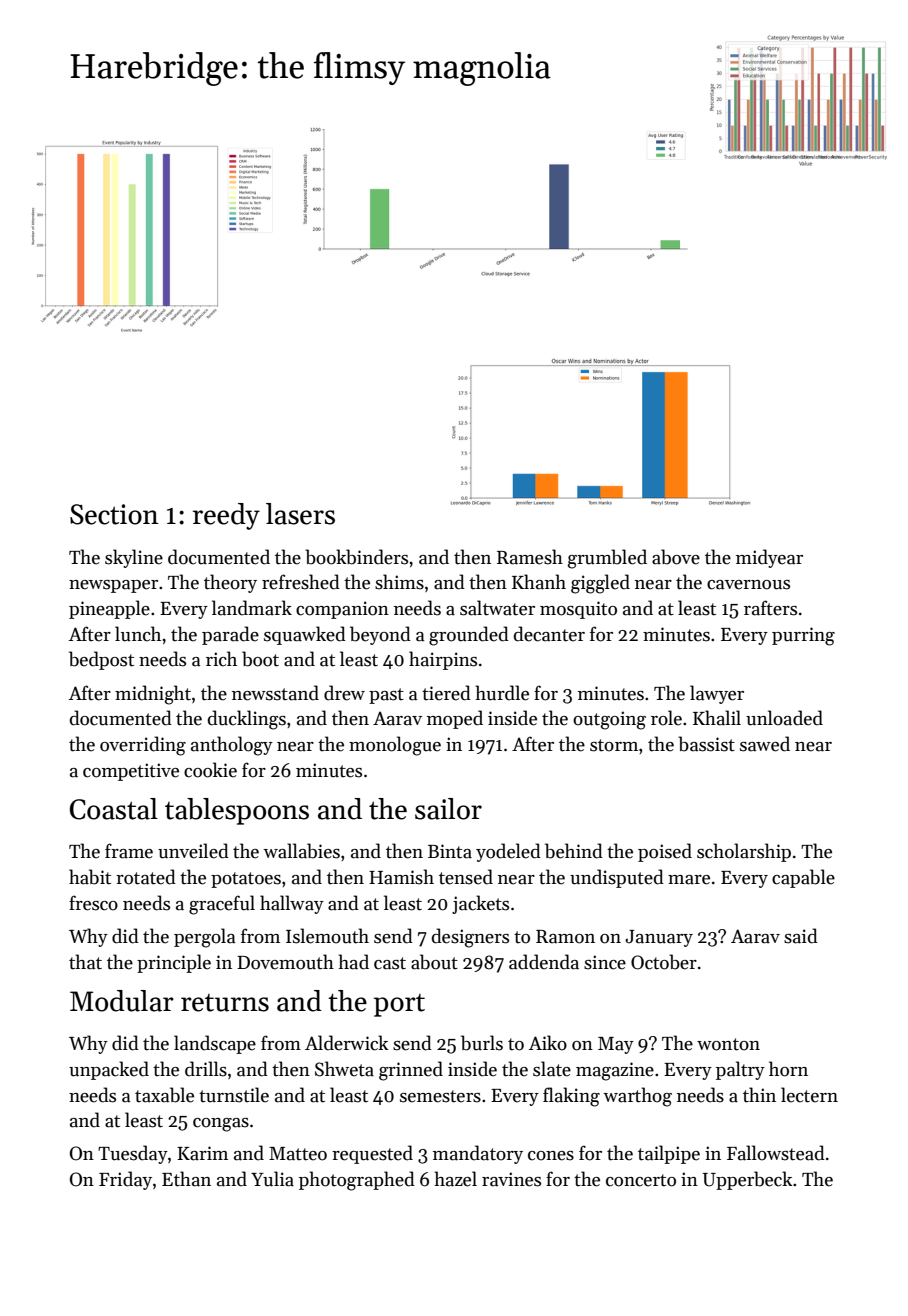 The width and height of the screenshot is (908, 1316). What do you see at coordinates (450, 851) in the screenshot?
I see `Binta` at bounding box center [450, 851].
